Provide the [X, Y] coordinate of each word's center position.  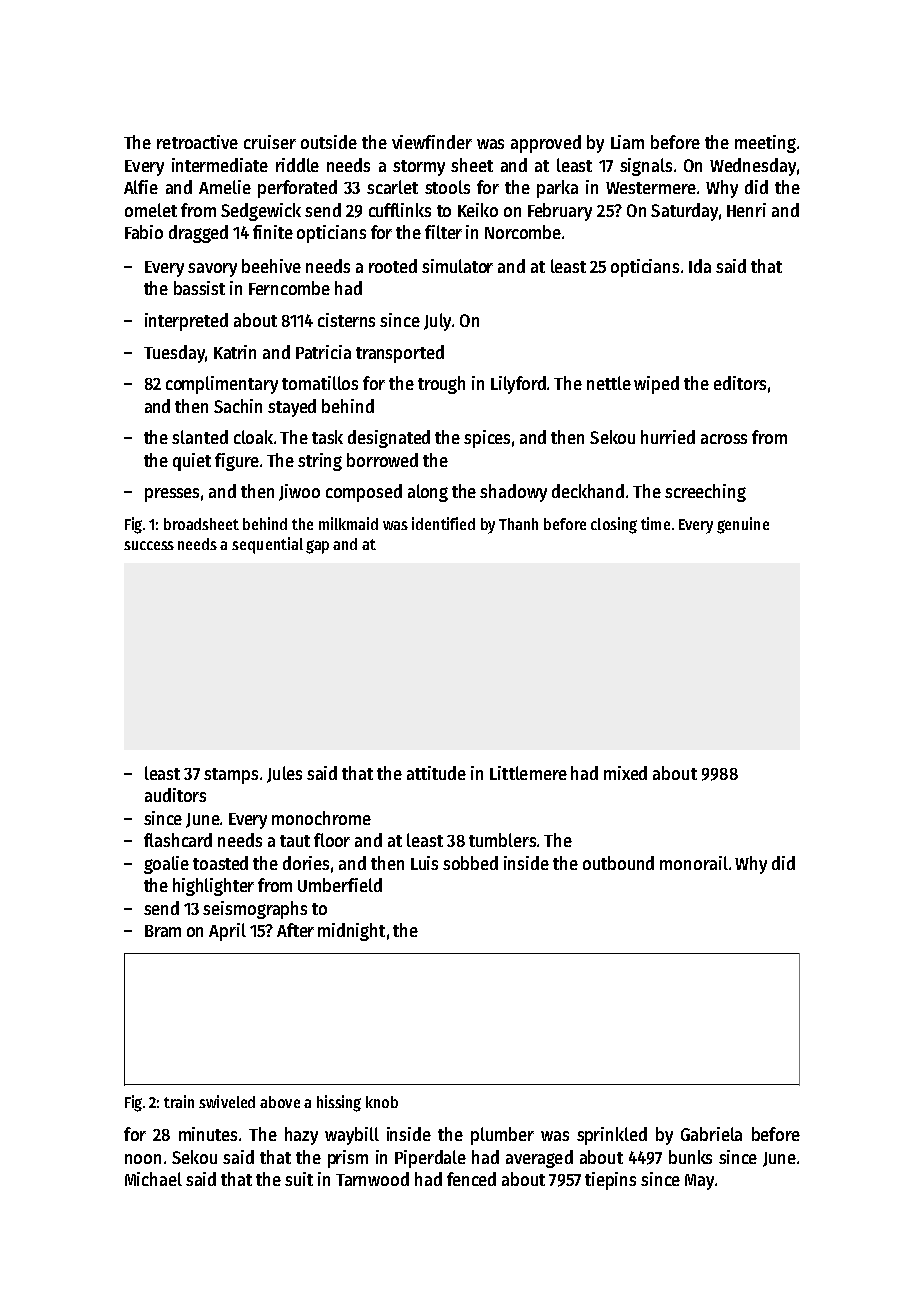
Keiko [478, 210]
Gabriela [711, 1134]
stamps [231, 776]
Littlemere [528, 773]
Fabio [144, 232]
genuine [743, 525]
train [179, 1101]
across [724, 439]
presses [172, 495]
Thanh [518, 524]
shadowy [513, 493]
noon [143, 1159]
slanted [200, 437]
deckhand [588, 491]
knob [382, 1102]
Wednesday [753, 167]
